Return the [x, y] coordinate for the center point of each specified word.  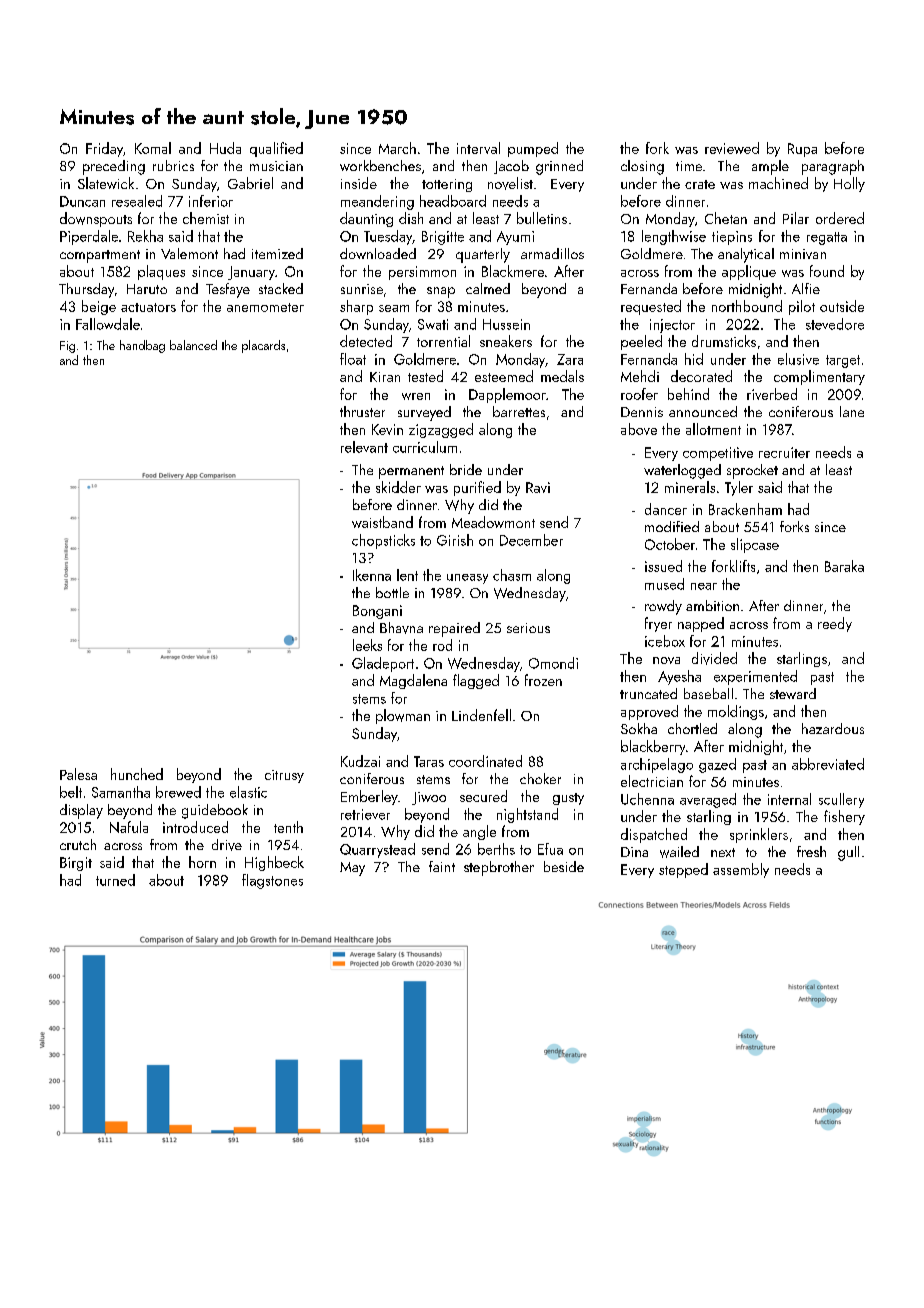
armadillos [552, 253]
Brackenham [745, 509]
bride [466, 469]
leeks [367, 645]
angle [479, 832]
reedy [835, 624]
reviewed [732, 148]
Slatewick [106, 183]
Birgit [76, 864]
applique [749, 272]
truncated [648, 693]
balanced [193, 345]
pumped [533, 149]
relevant [364, 447]
